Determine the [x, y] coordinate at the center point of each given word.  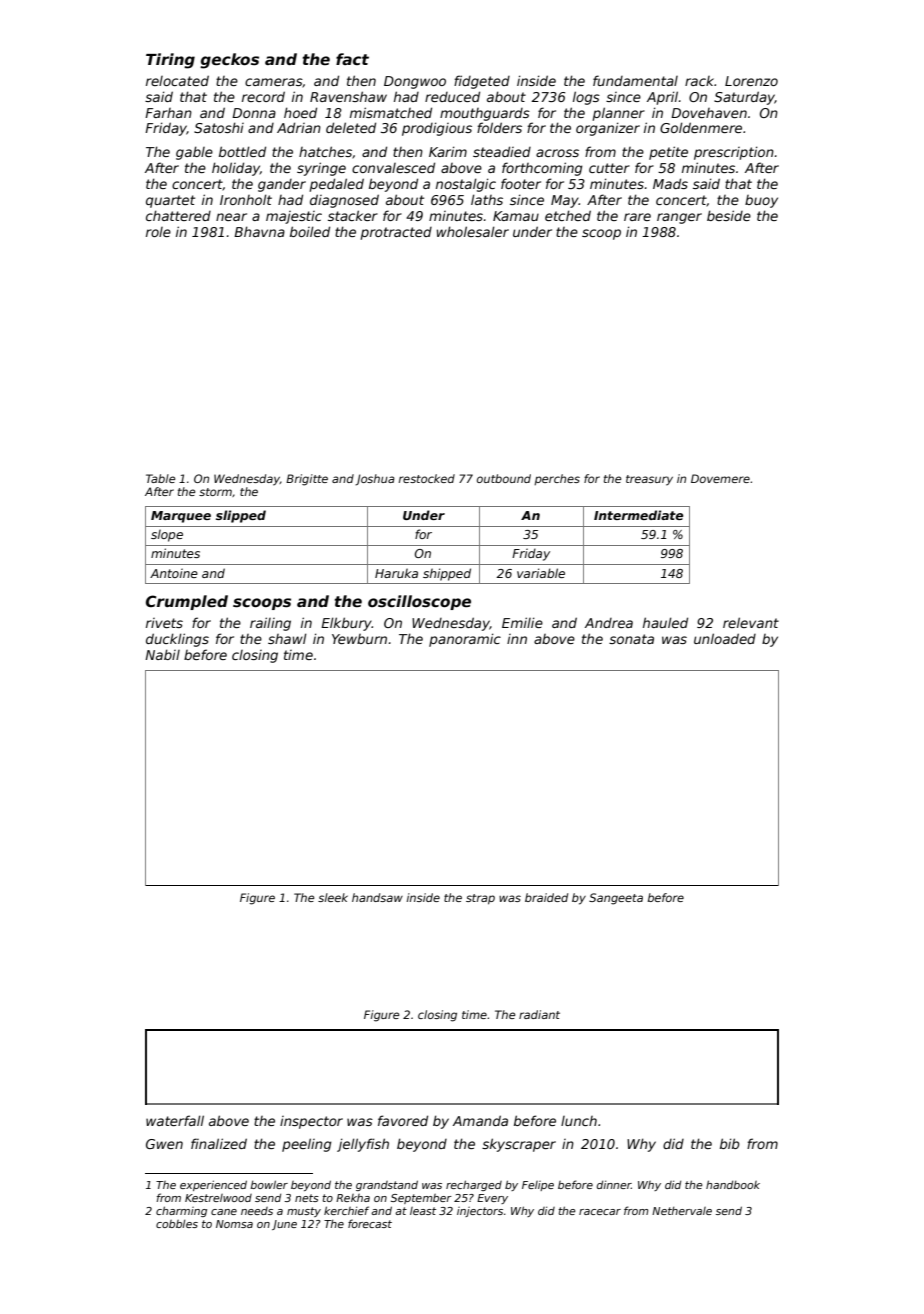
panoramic [465, 640]
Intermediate [638, 515]
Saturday [744, 98]
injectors [480, 1212]
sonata [631, 639]
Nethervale [682, 1211]
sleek [333, 897]
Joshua [375, 480]
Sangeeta [616, 899]
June [284, 1225]
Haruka [396, 573]
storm [215, 492]
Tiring [170, 61]
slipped [241, 516]
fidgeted [482, 82]
